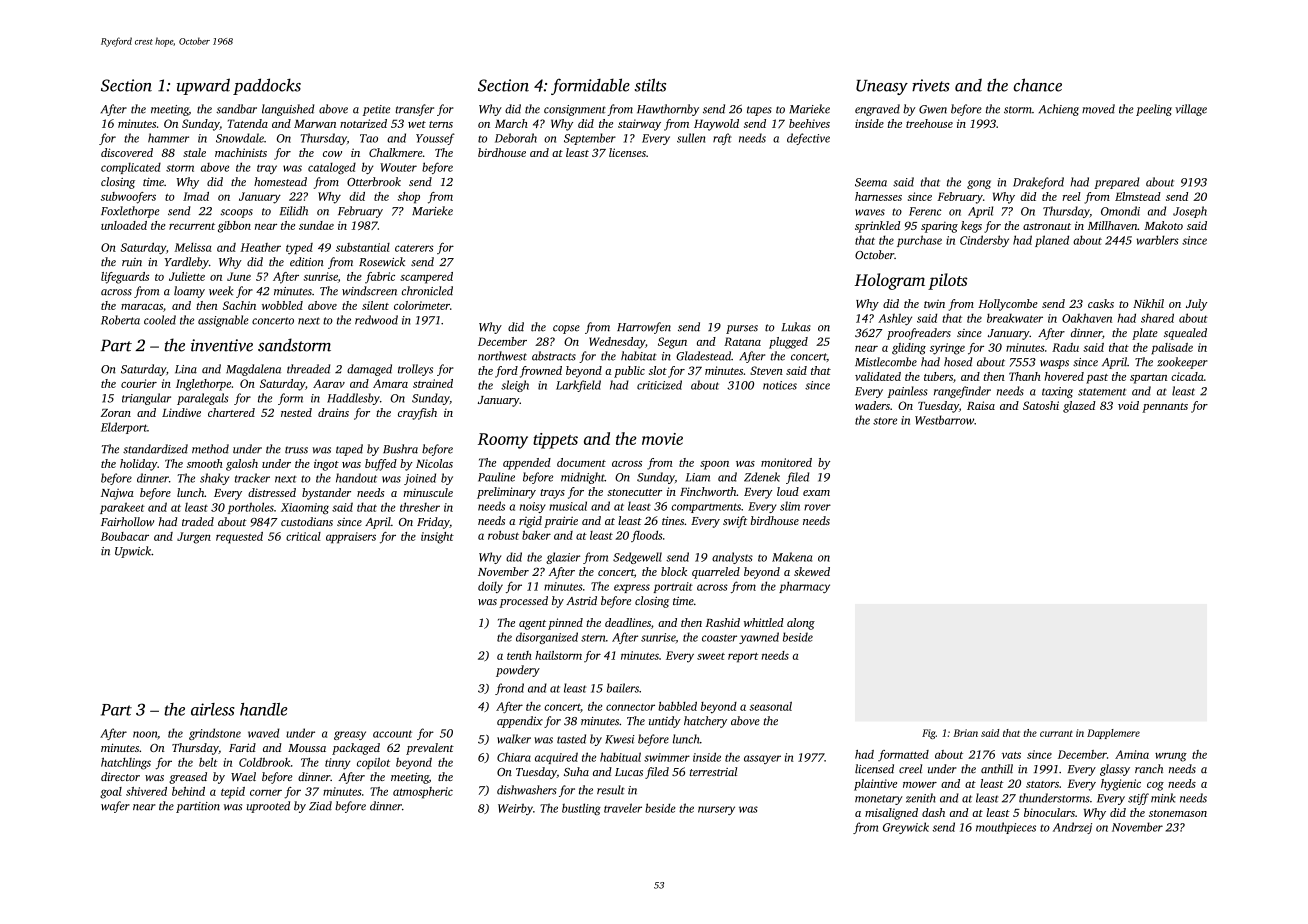 The height and width of the screenshot is (924, 1308). I want to click on atmospheric, so click(423, 792).
